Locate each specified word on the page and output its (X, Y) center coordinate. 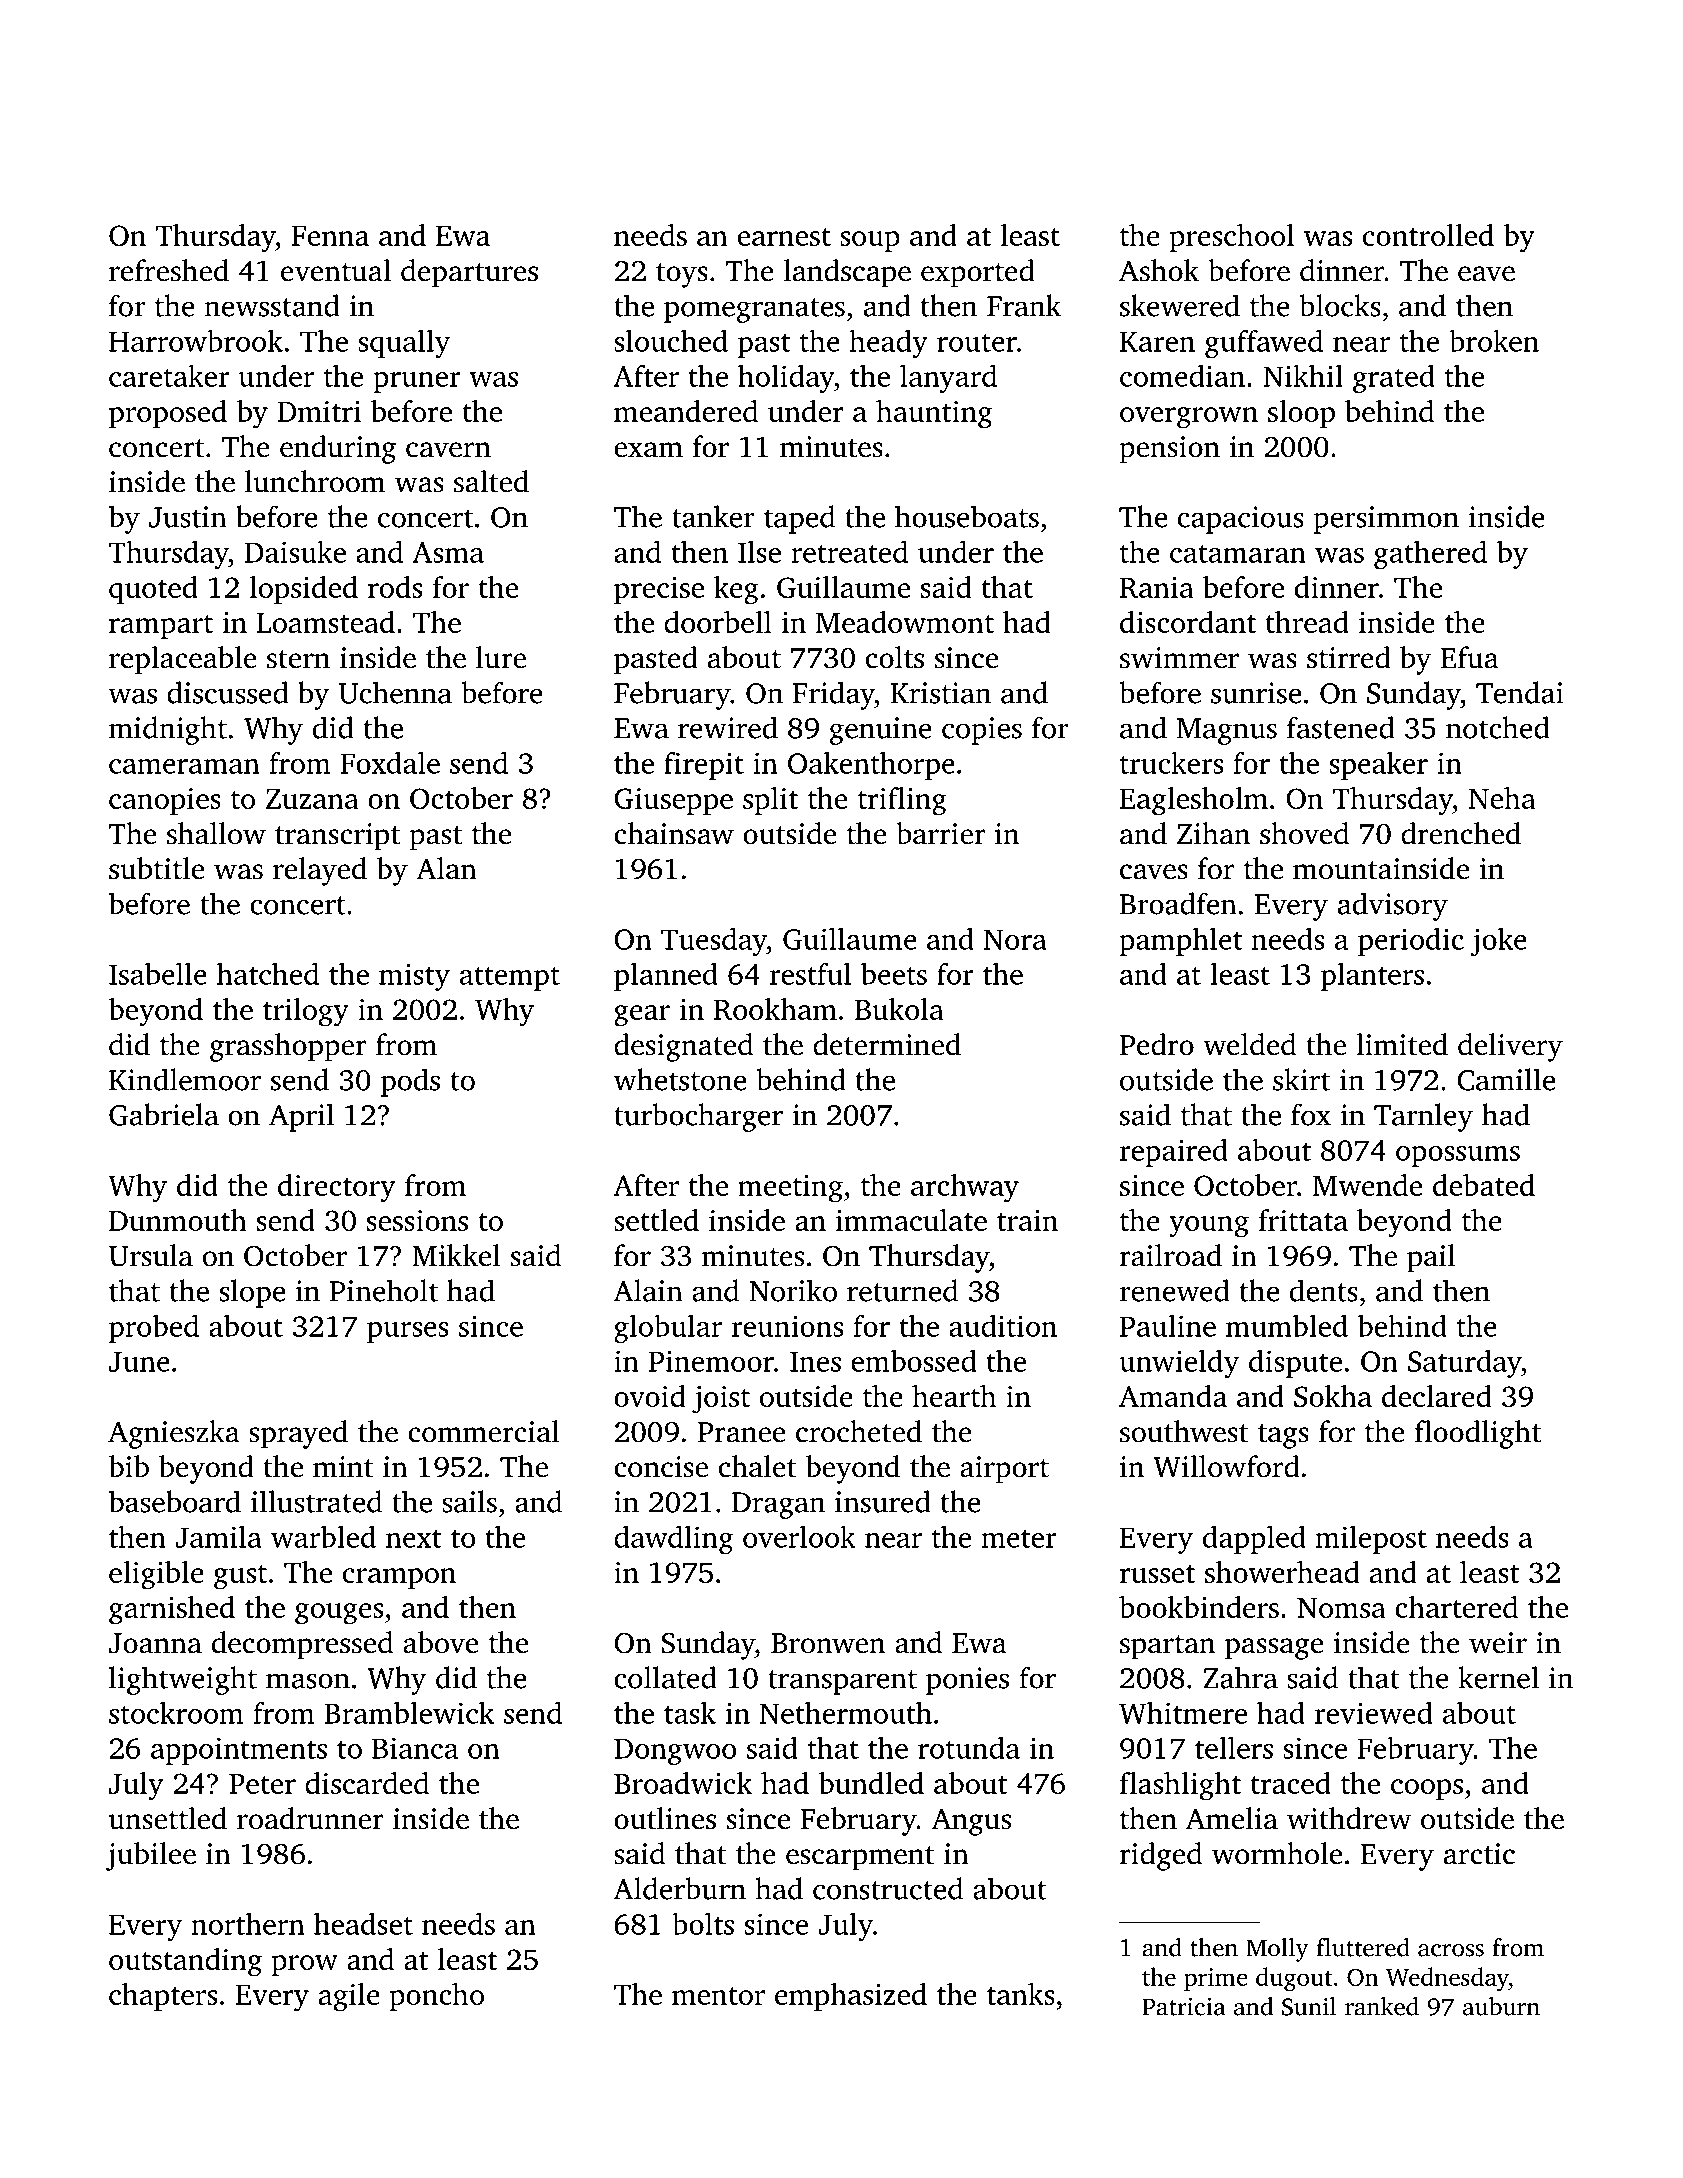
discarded (367, 1783)
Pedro (1157, 1044)
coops (1427, 1789)
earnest (784, 237)
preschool (1231, 238)
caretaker (169, 375)
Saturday (1464, 1364)
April (301, 1117)
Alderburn (680, 1888)
